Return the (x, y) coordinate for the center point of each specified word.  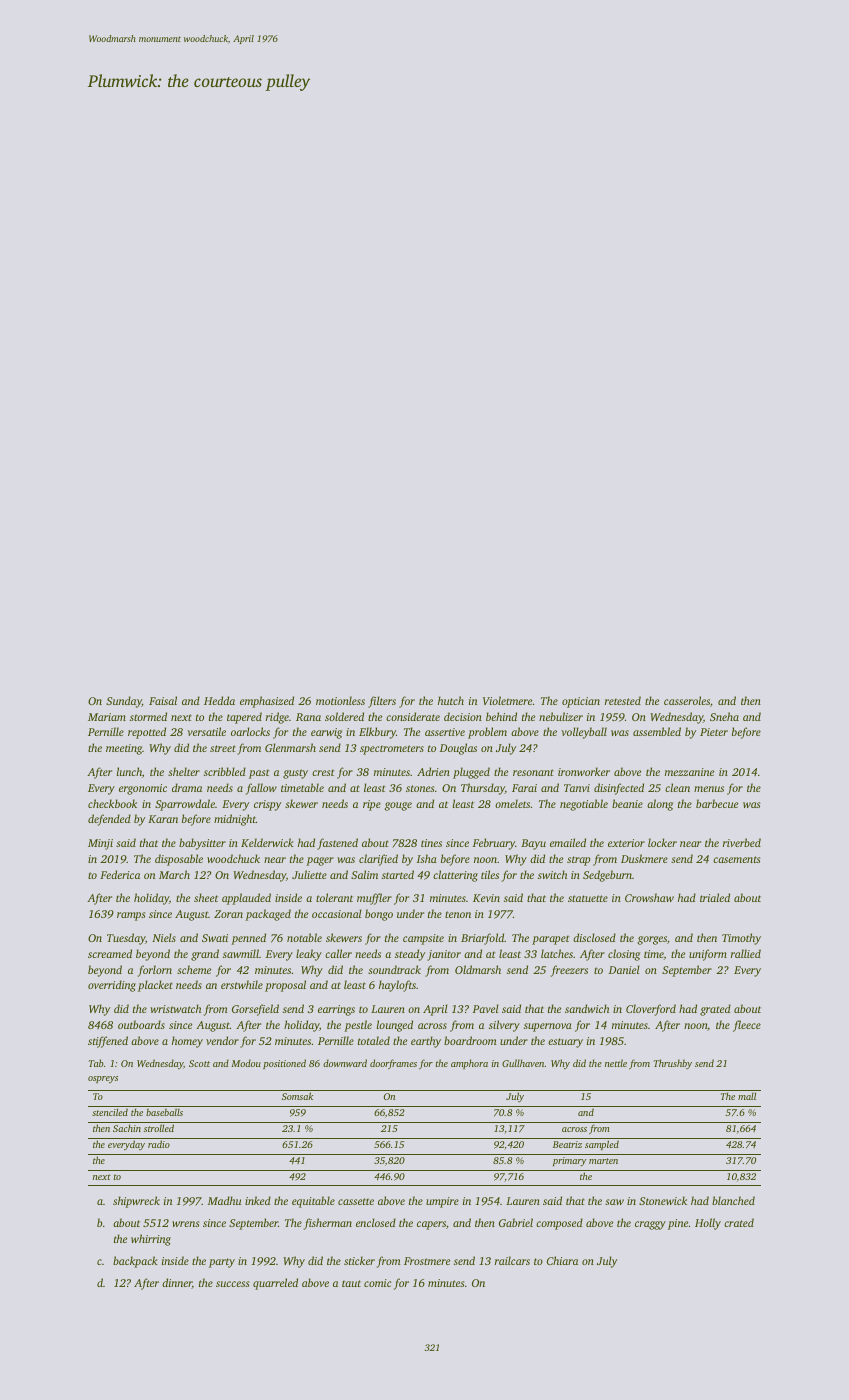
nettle (616, 1063)
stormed (148, 716)
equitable (313, 1202)
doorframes (393, 1064)
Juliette (309, 874)
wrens (185, 1224)
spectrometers (392, 750)
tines (431, 843)
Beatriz (567, 1144)
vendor (222, 1040)
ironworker (584, 771)
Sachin (127, 1128)
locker (662, 842)
